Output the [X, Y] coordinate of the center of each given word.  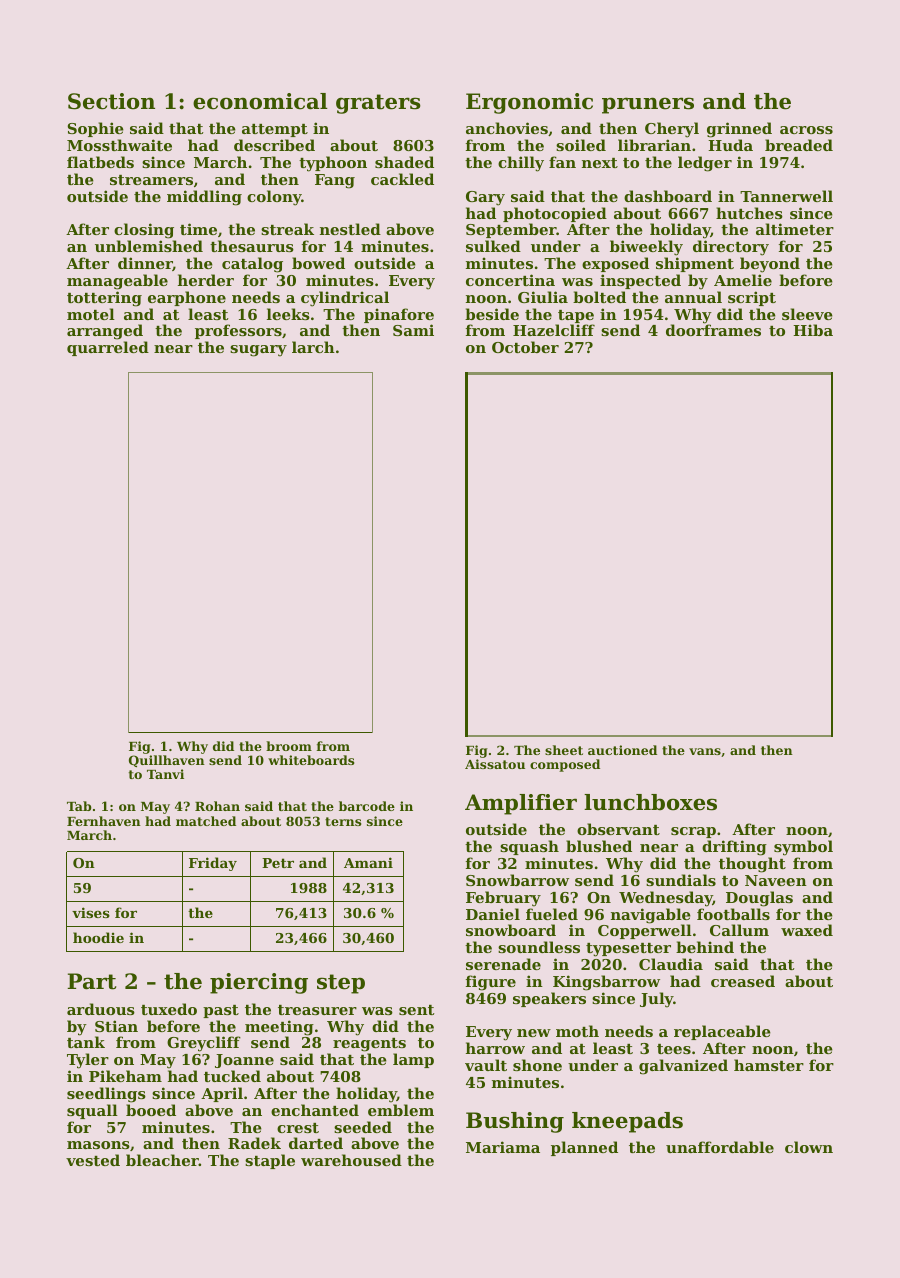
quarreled [108, 348]
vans [705, 751]
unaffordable [720, 1147]
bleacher [162, 1160]
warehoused [351, 1160]
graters [378, 104]
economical [260, 101]
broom [289, 746]
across [806, 130]
